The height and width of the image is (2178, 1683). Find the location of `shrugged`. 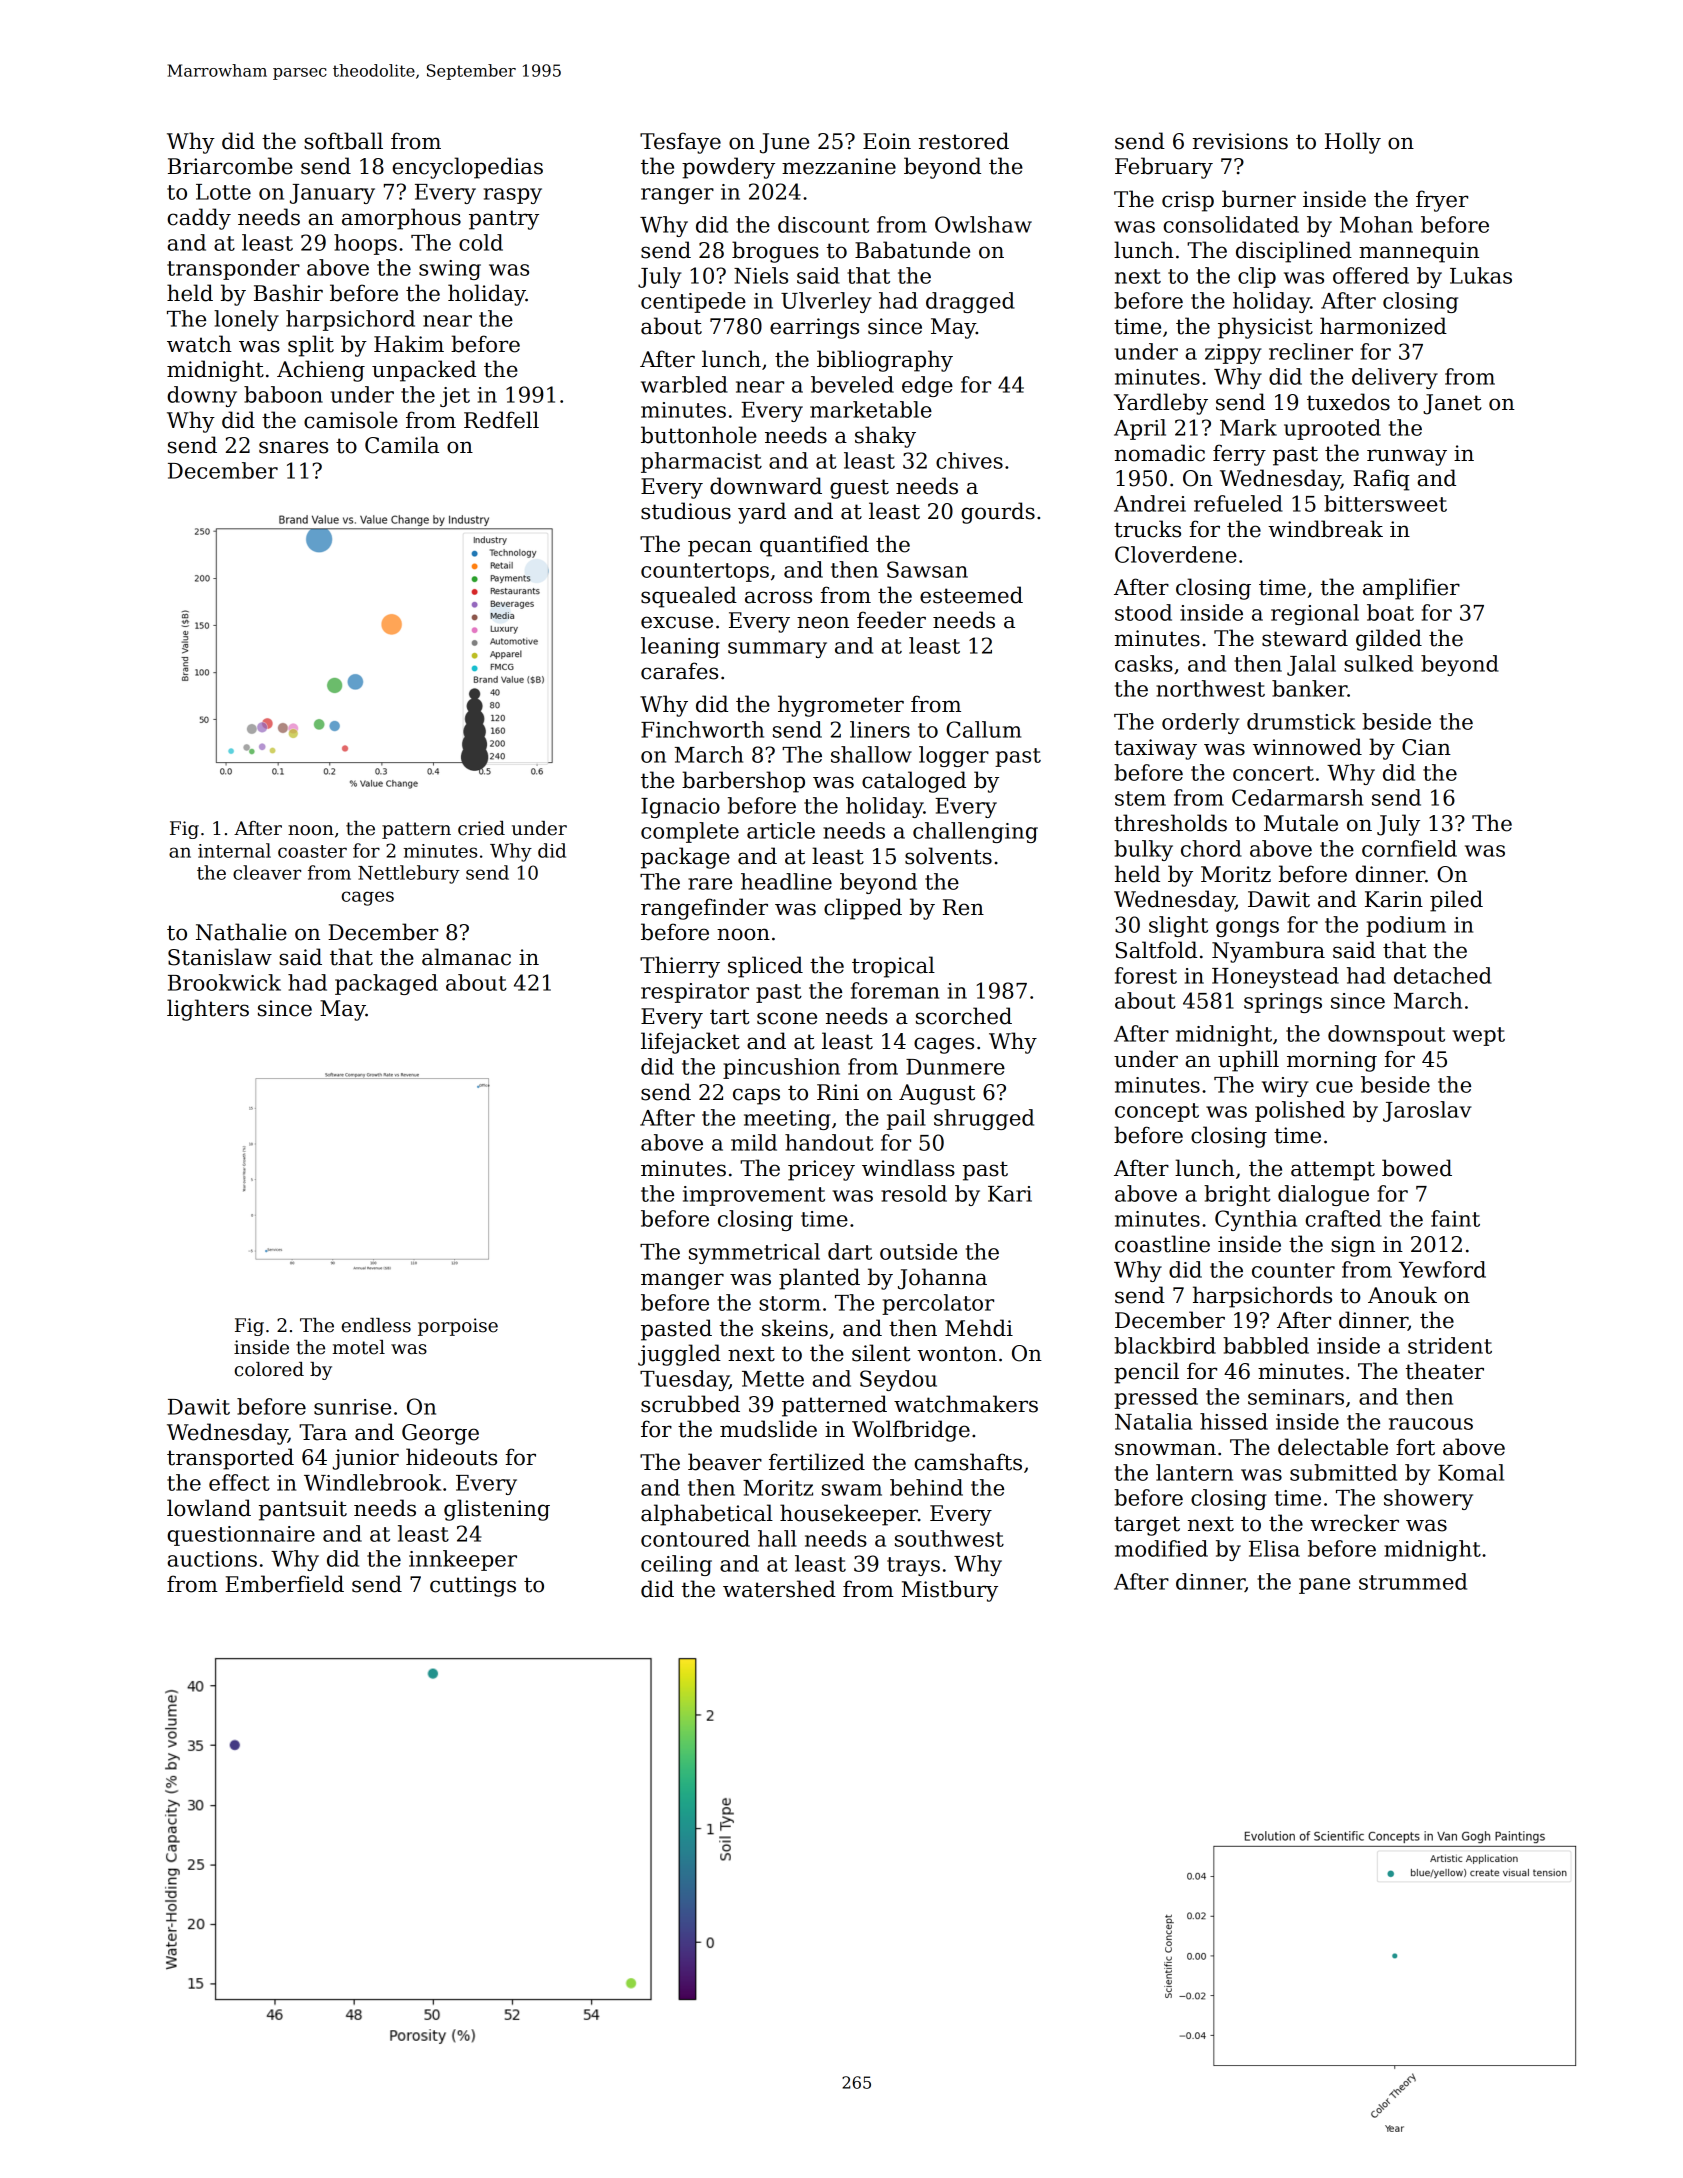

shrugged is located at coordinates (984, 1119).
